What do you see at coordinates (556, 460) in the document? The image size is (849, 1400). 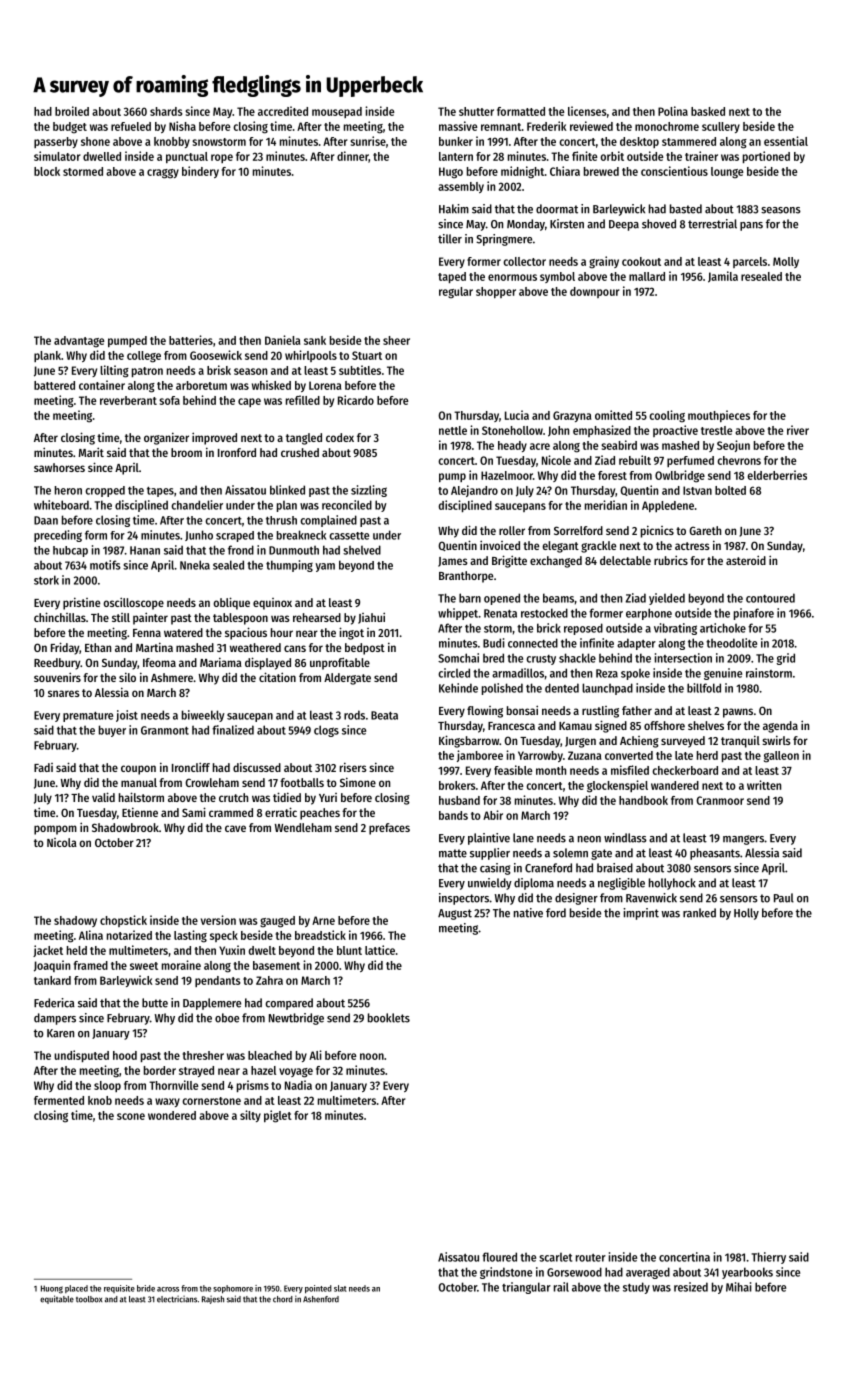 I see `Nicole` at bounding box center [556, 460].
